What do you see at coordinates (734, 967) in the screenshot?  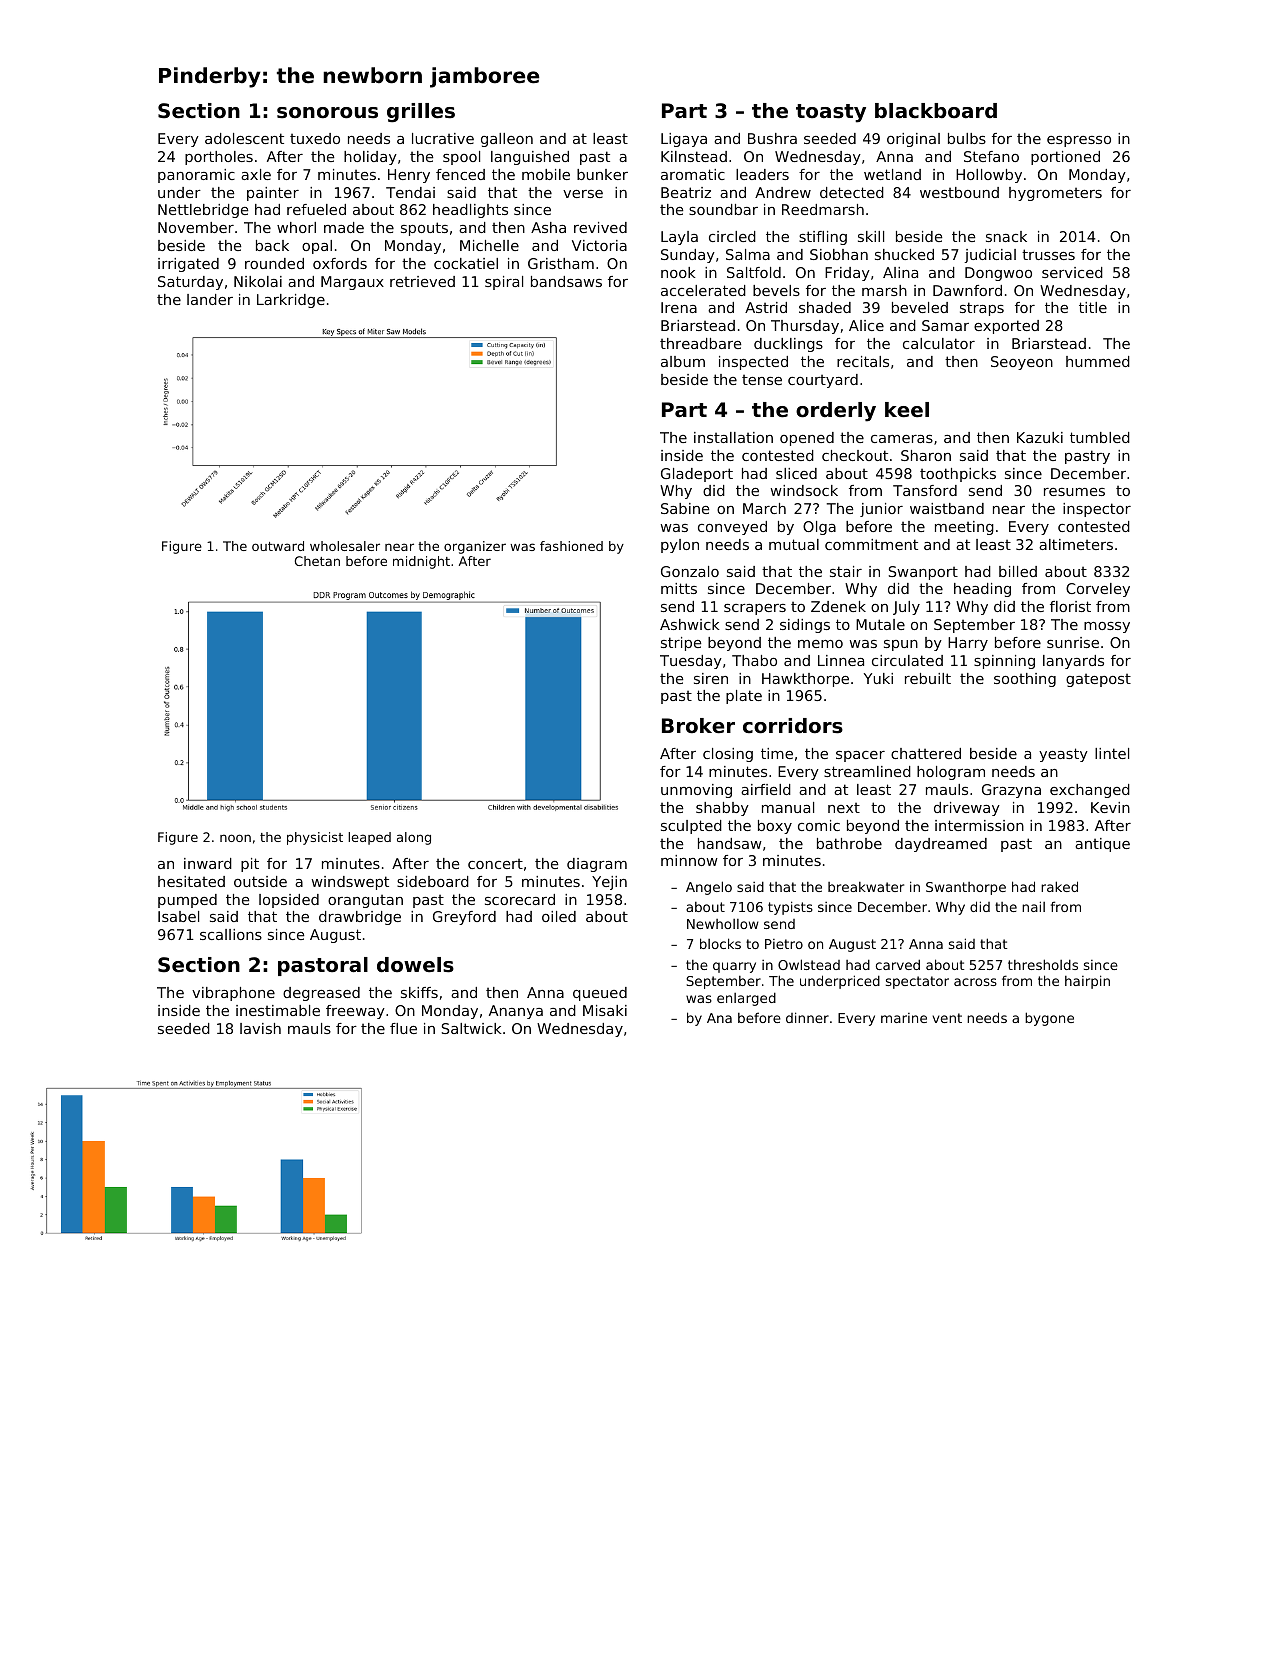 I see `quarry` at bounding box center [734, 967].
